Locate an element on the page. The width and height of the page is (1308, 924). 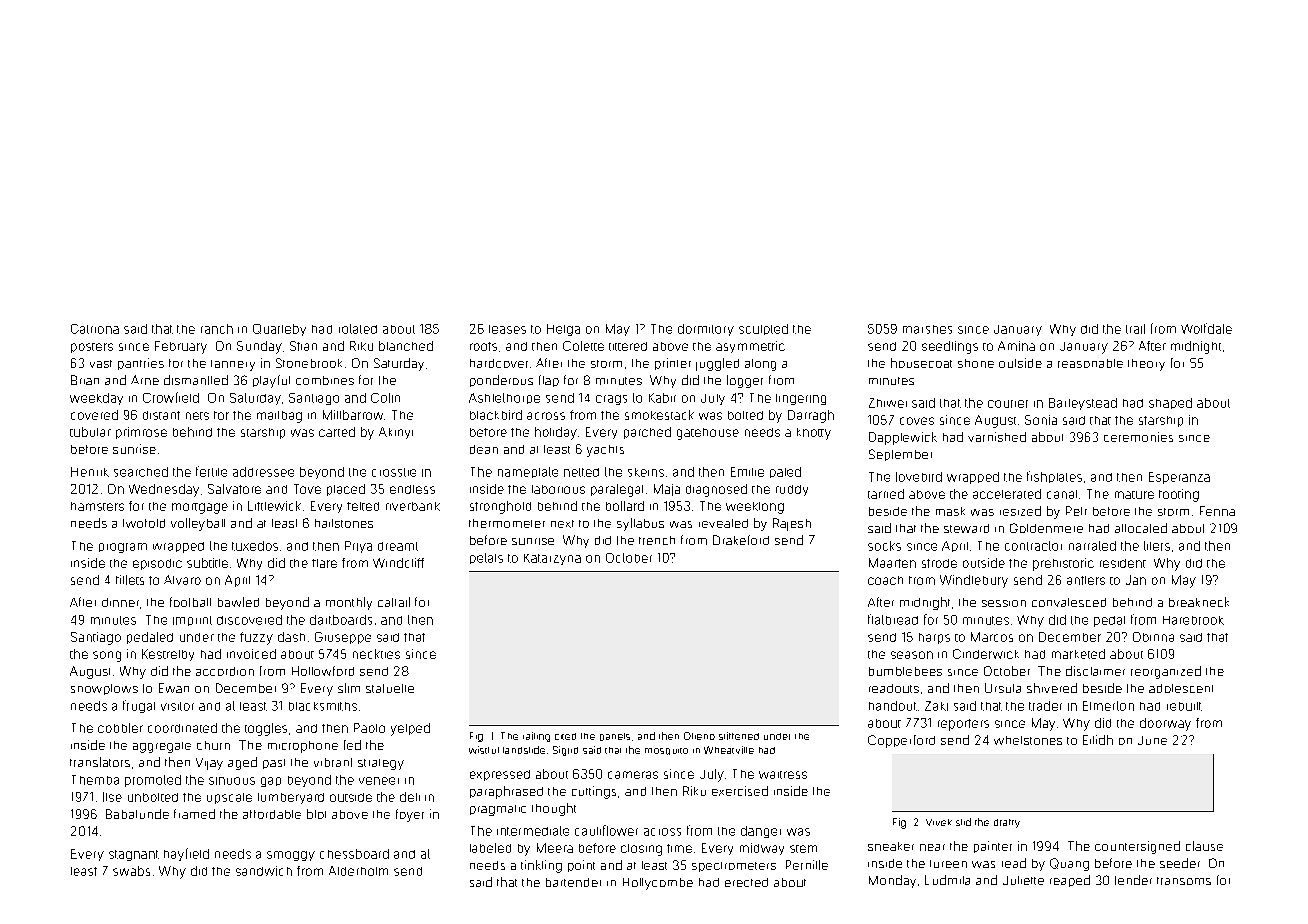
Eilidh is located at coordinates (1098, 740).
